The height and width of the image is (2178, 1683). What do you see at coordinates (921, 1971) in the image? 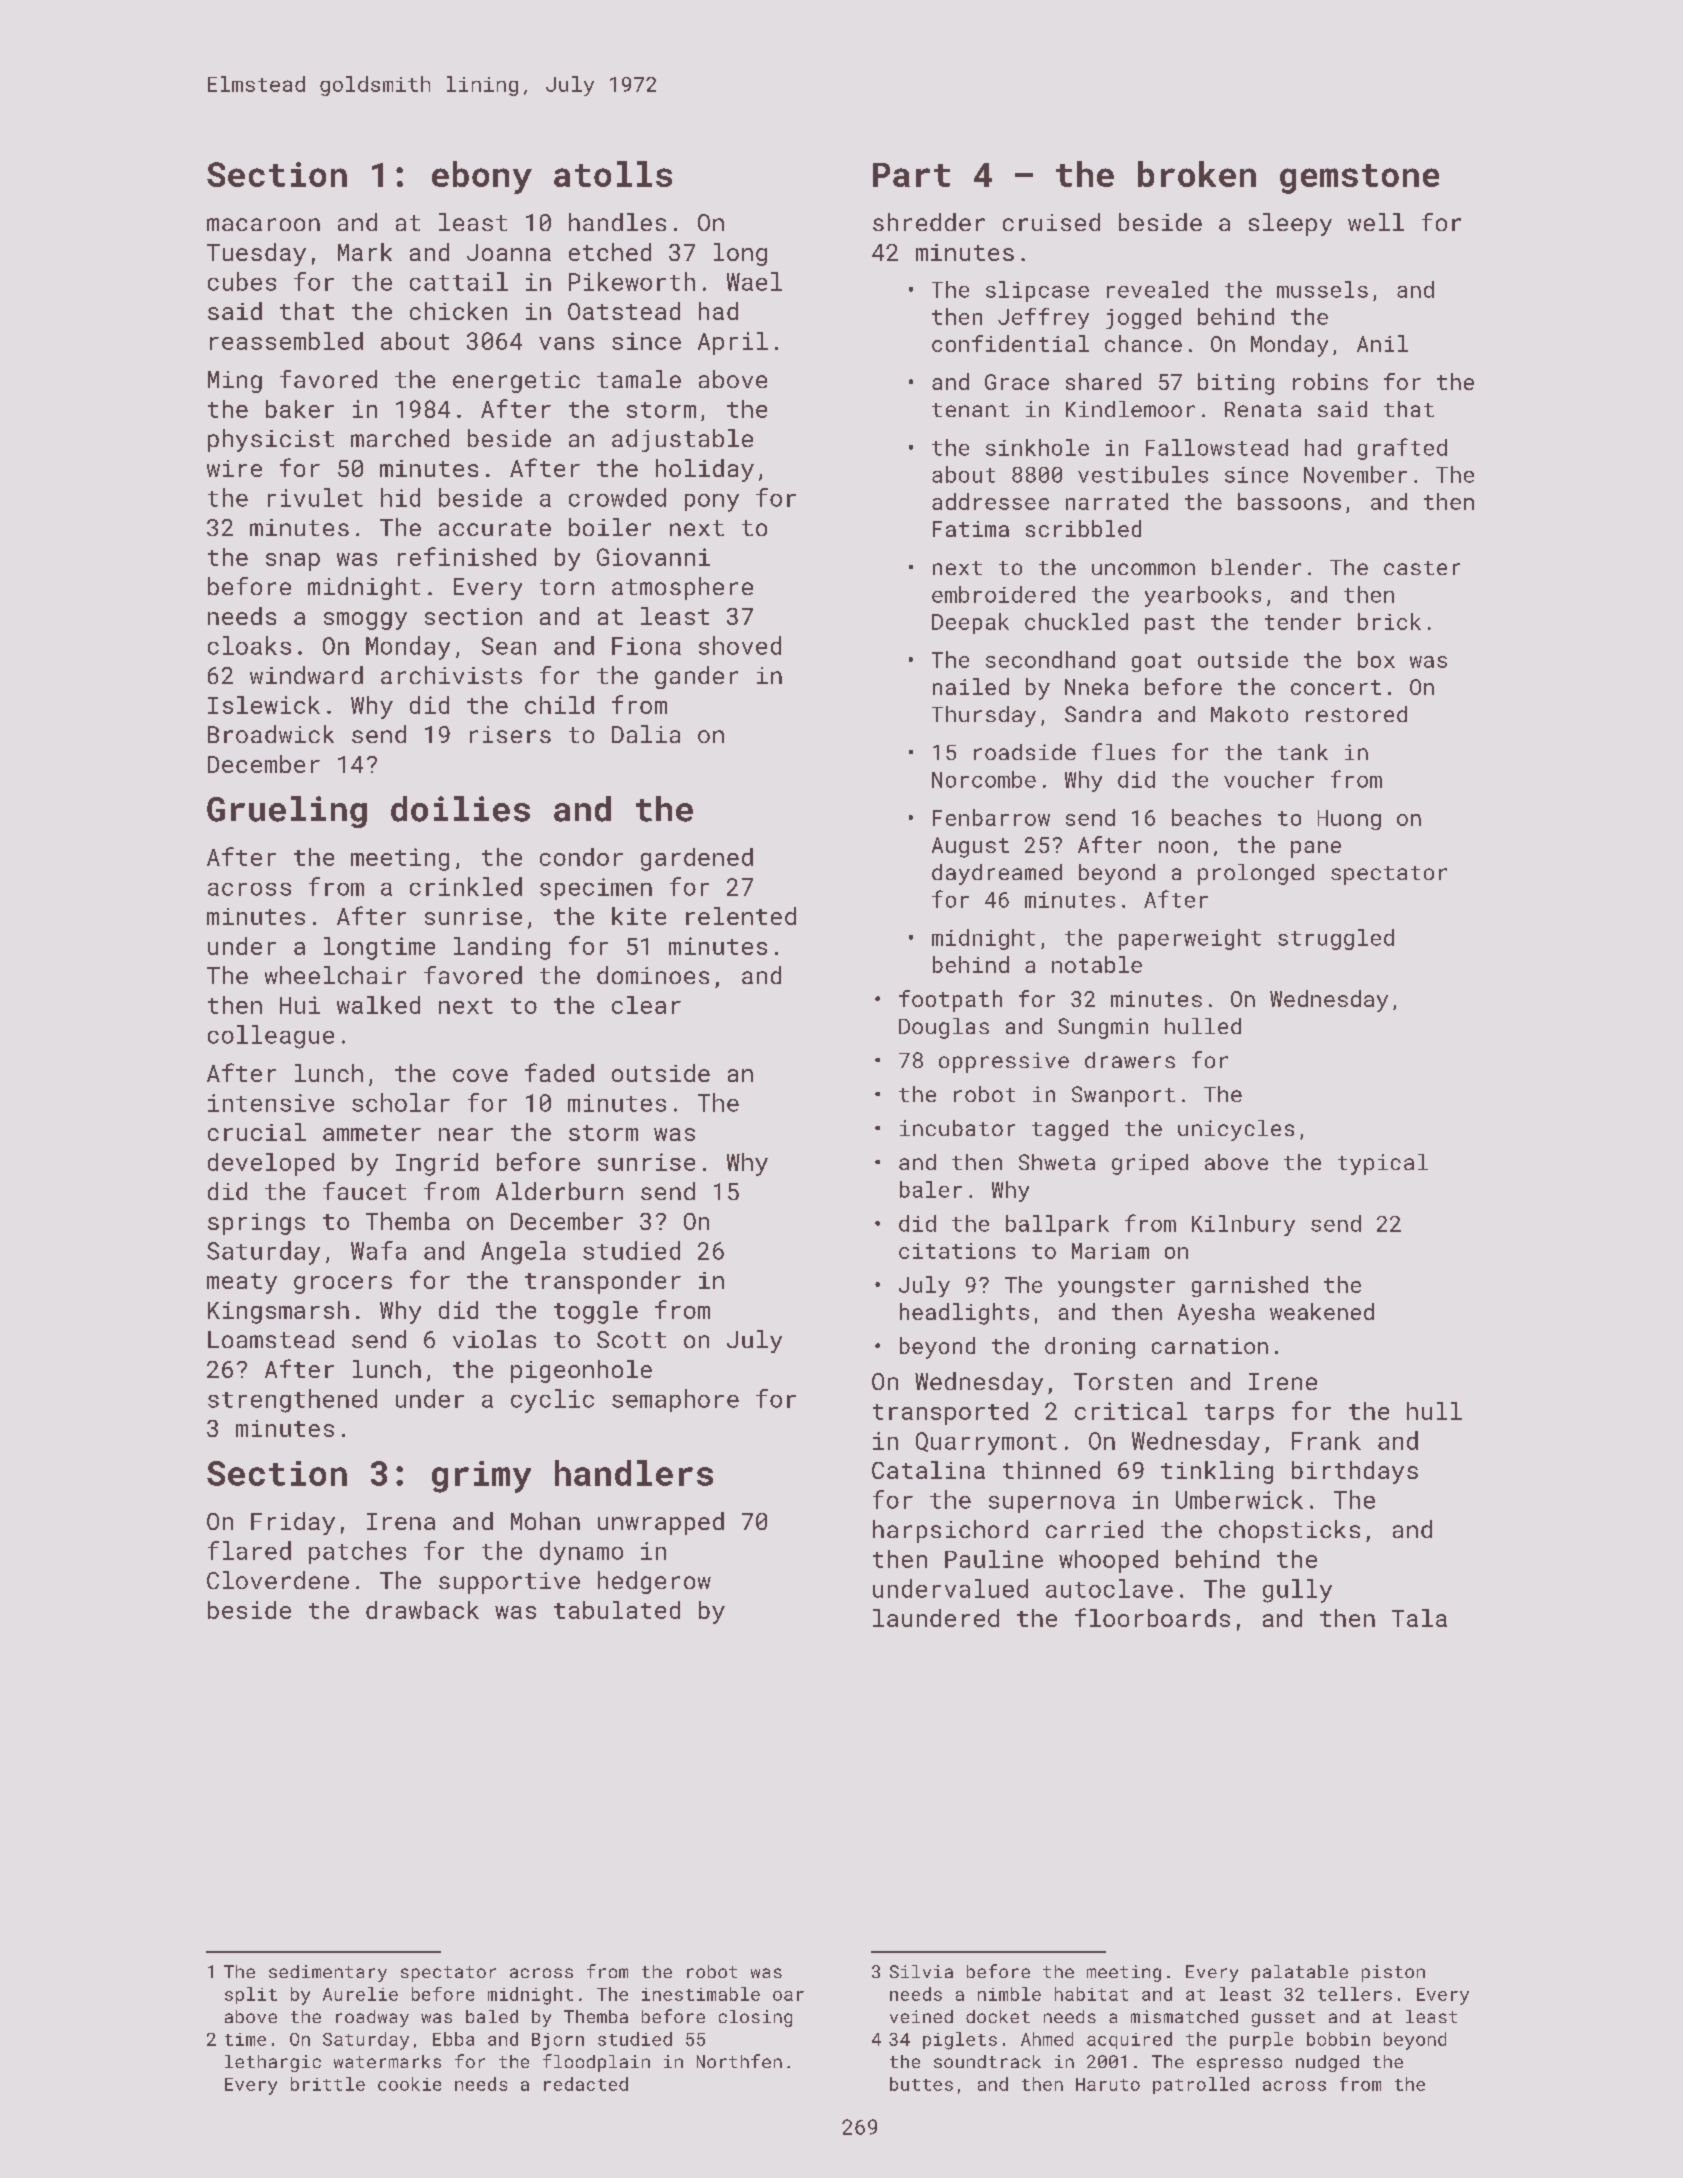
I see `Silvia` at bounding box center [921, 1971].
